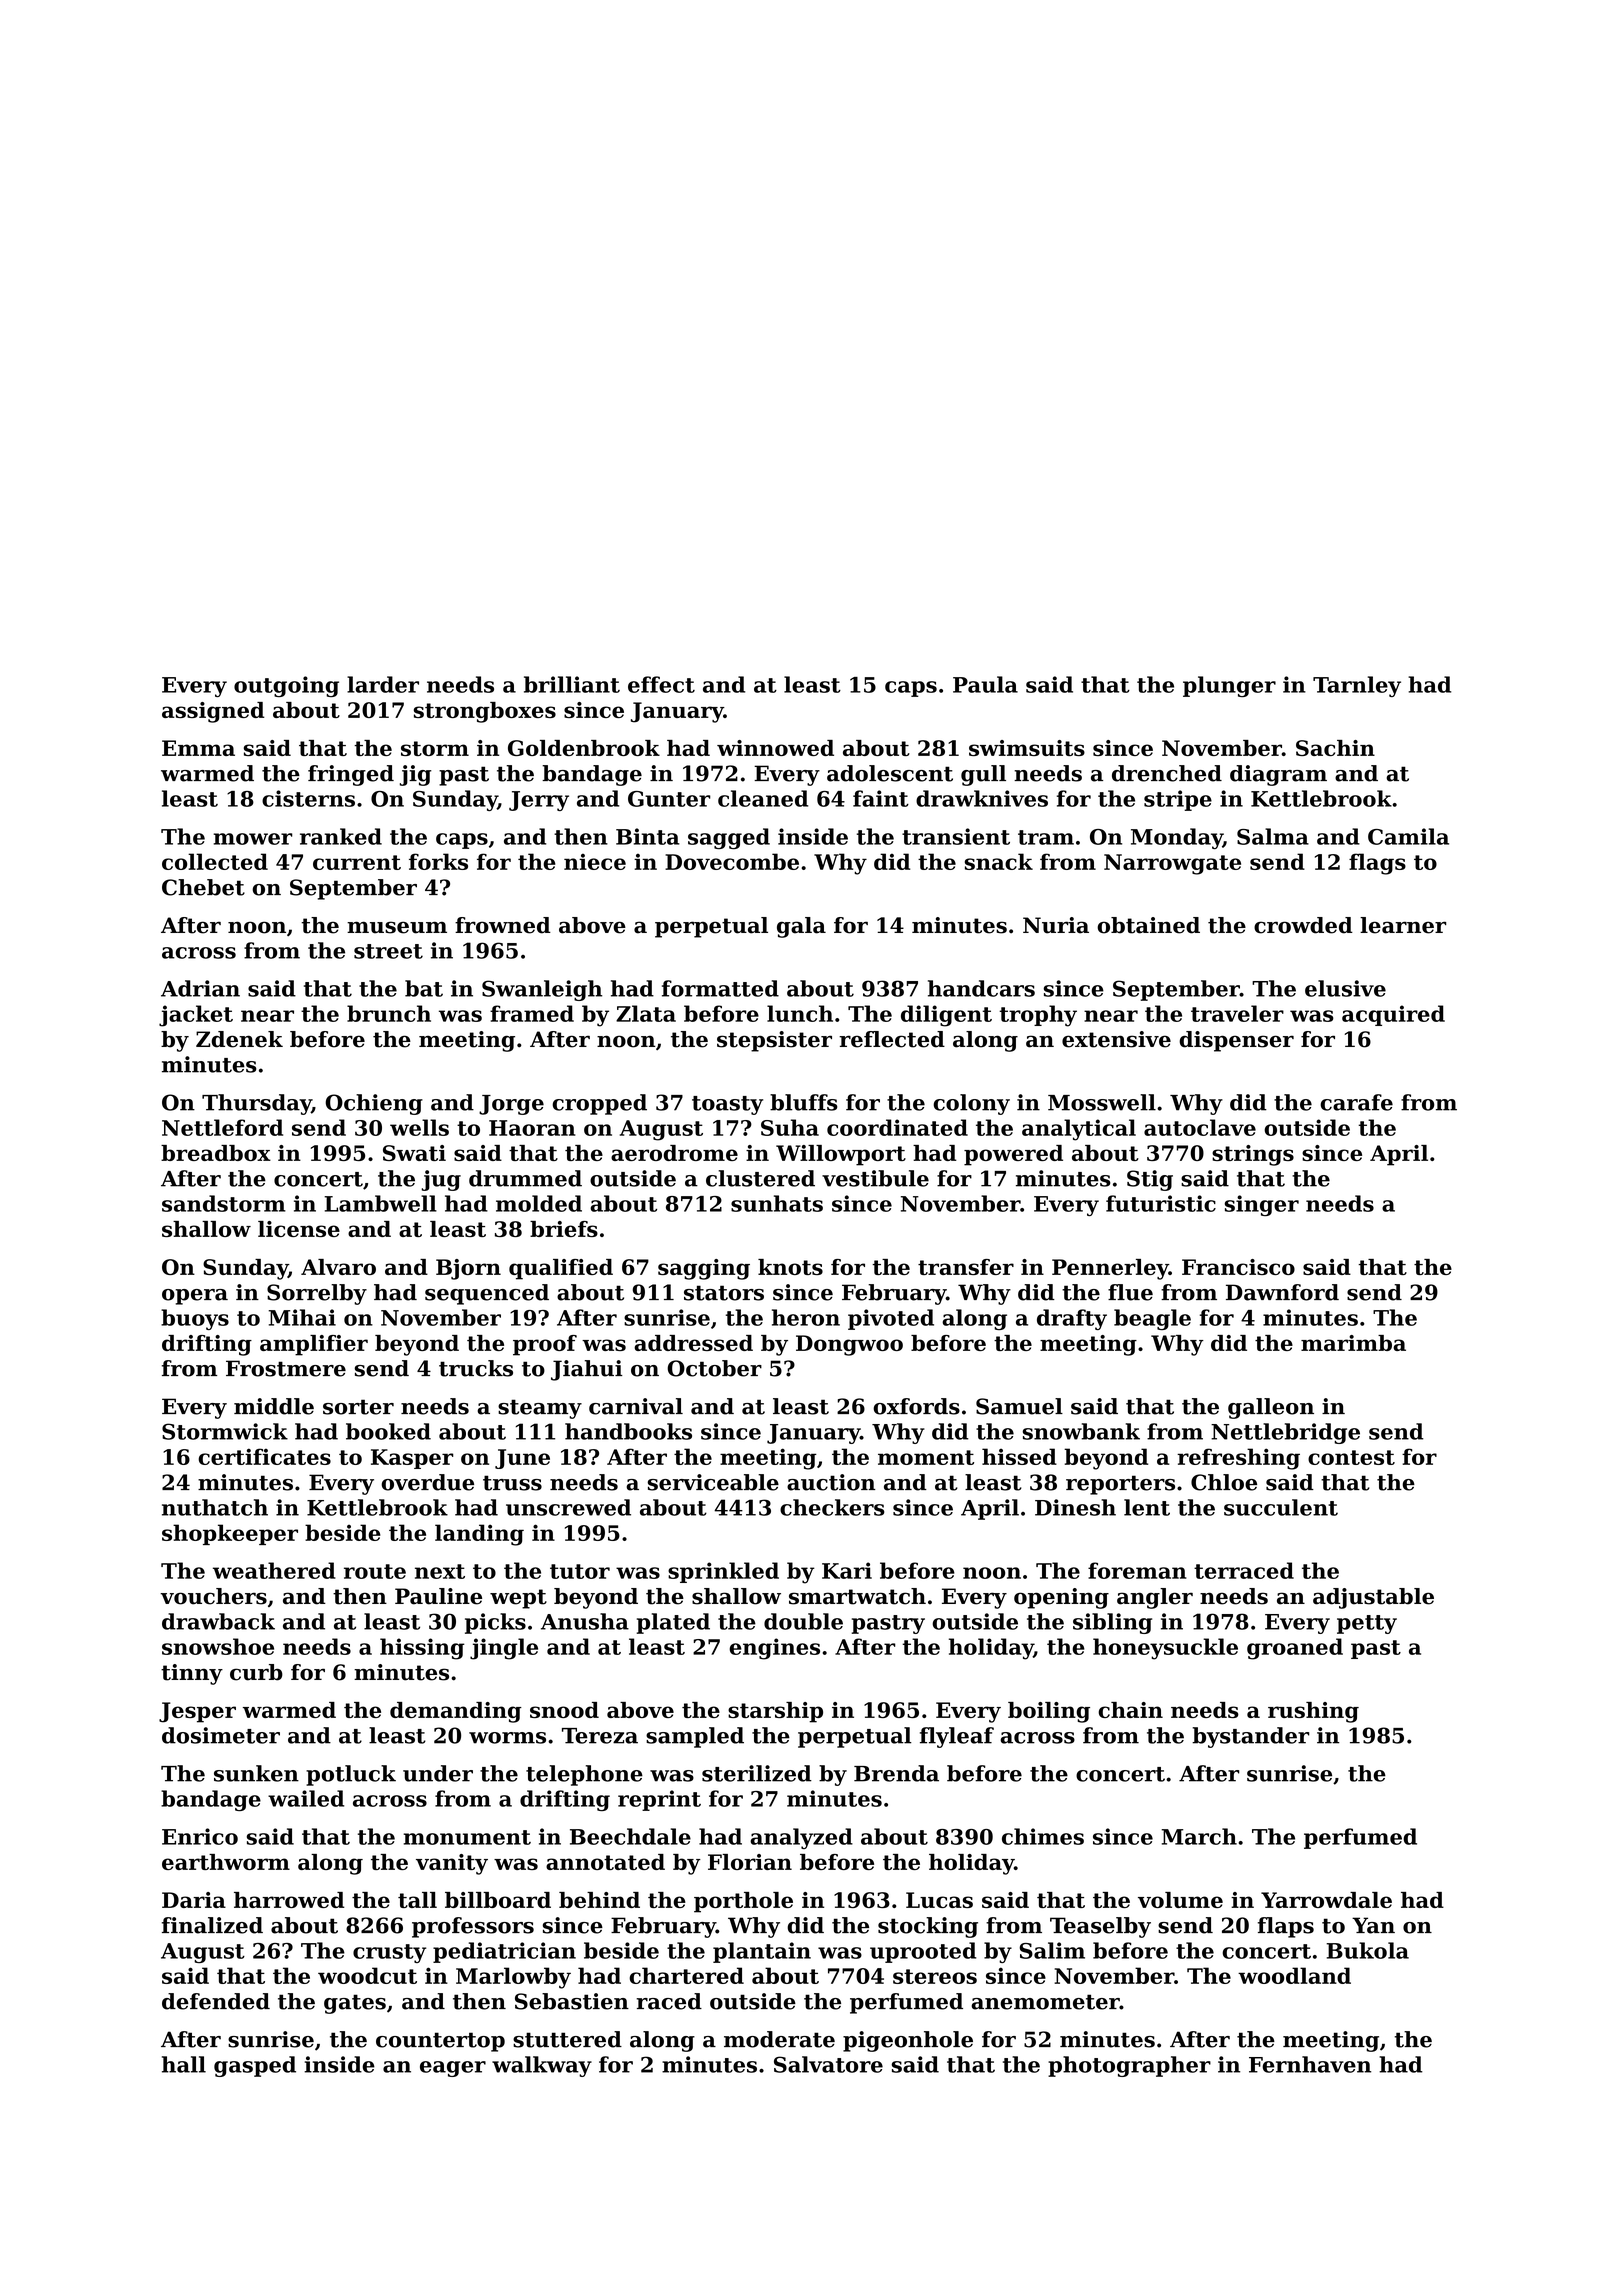  What do you see at coordinates (1351, 1457) in the screenshot?
I see `contest` at bounding box center [1351, 1457].
